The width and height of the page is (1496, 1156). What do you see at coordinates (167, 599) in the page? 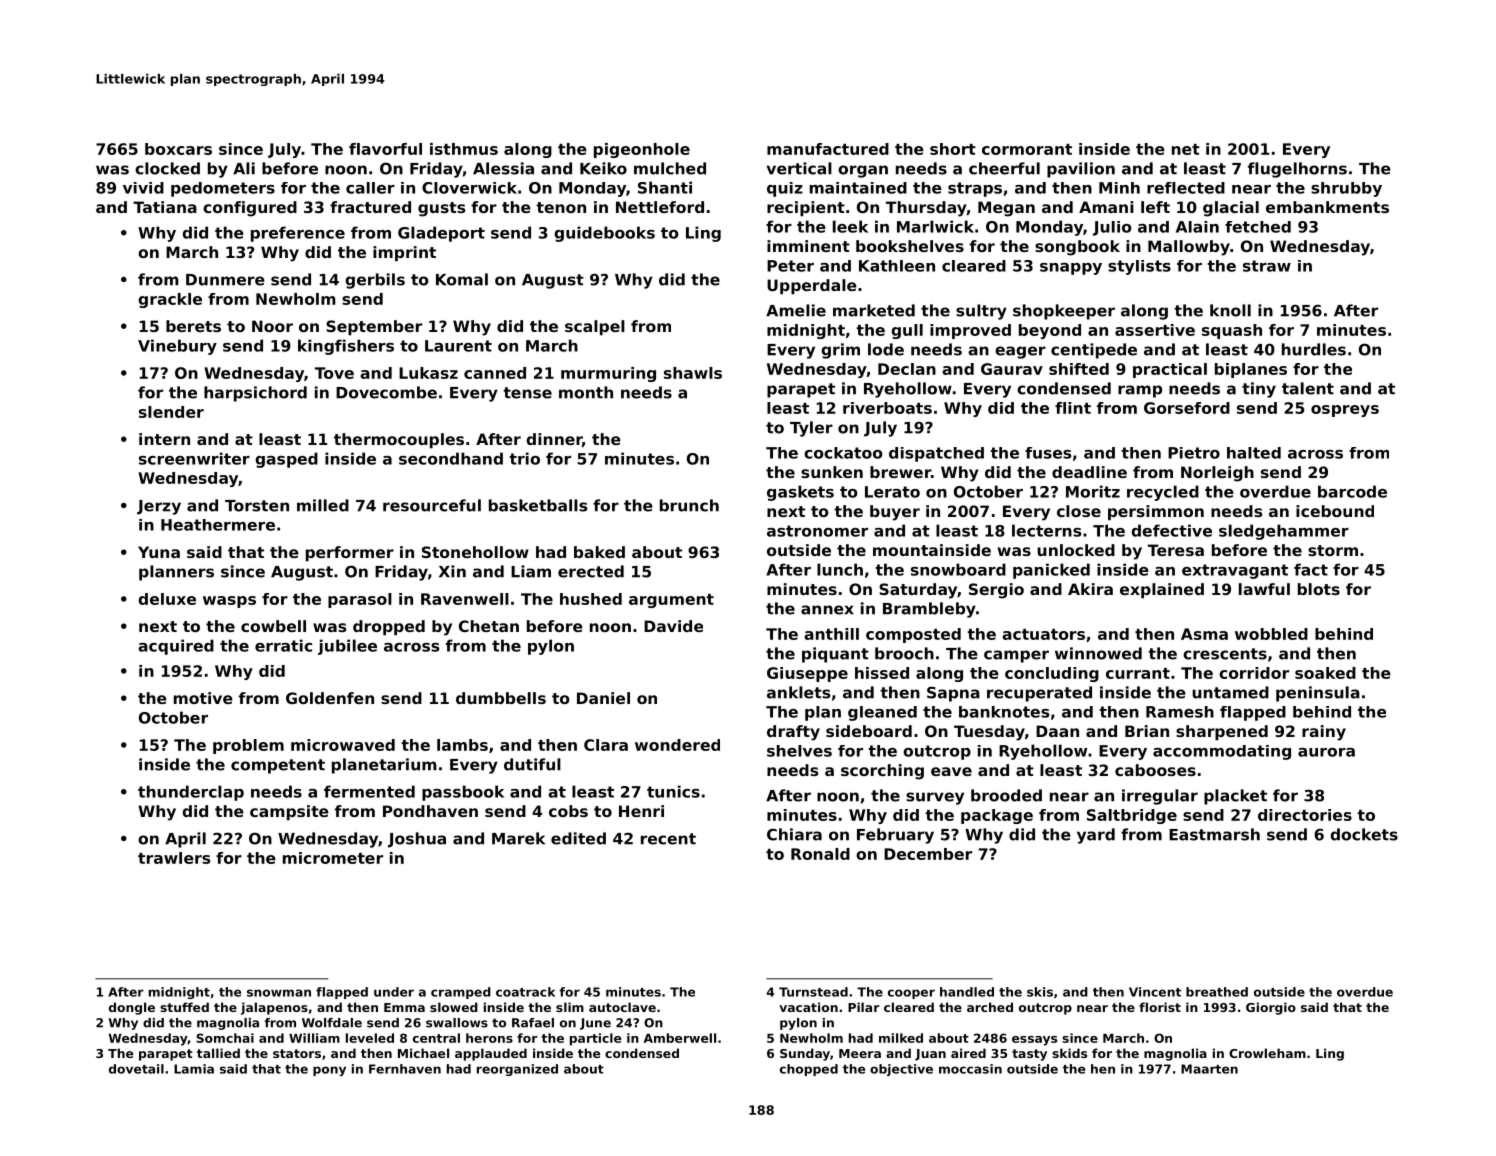
I see `deluxe` at bounding box center [167, 599].
